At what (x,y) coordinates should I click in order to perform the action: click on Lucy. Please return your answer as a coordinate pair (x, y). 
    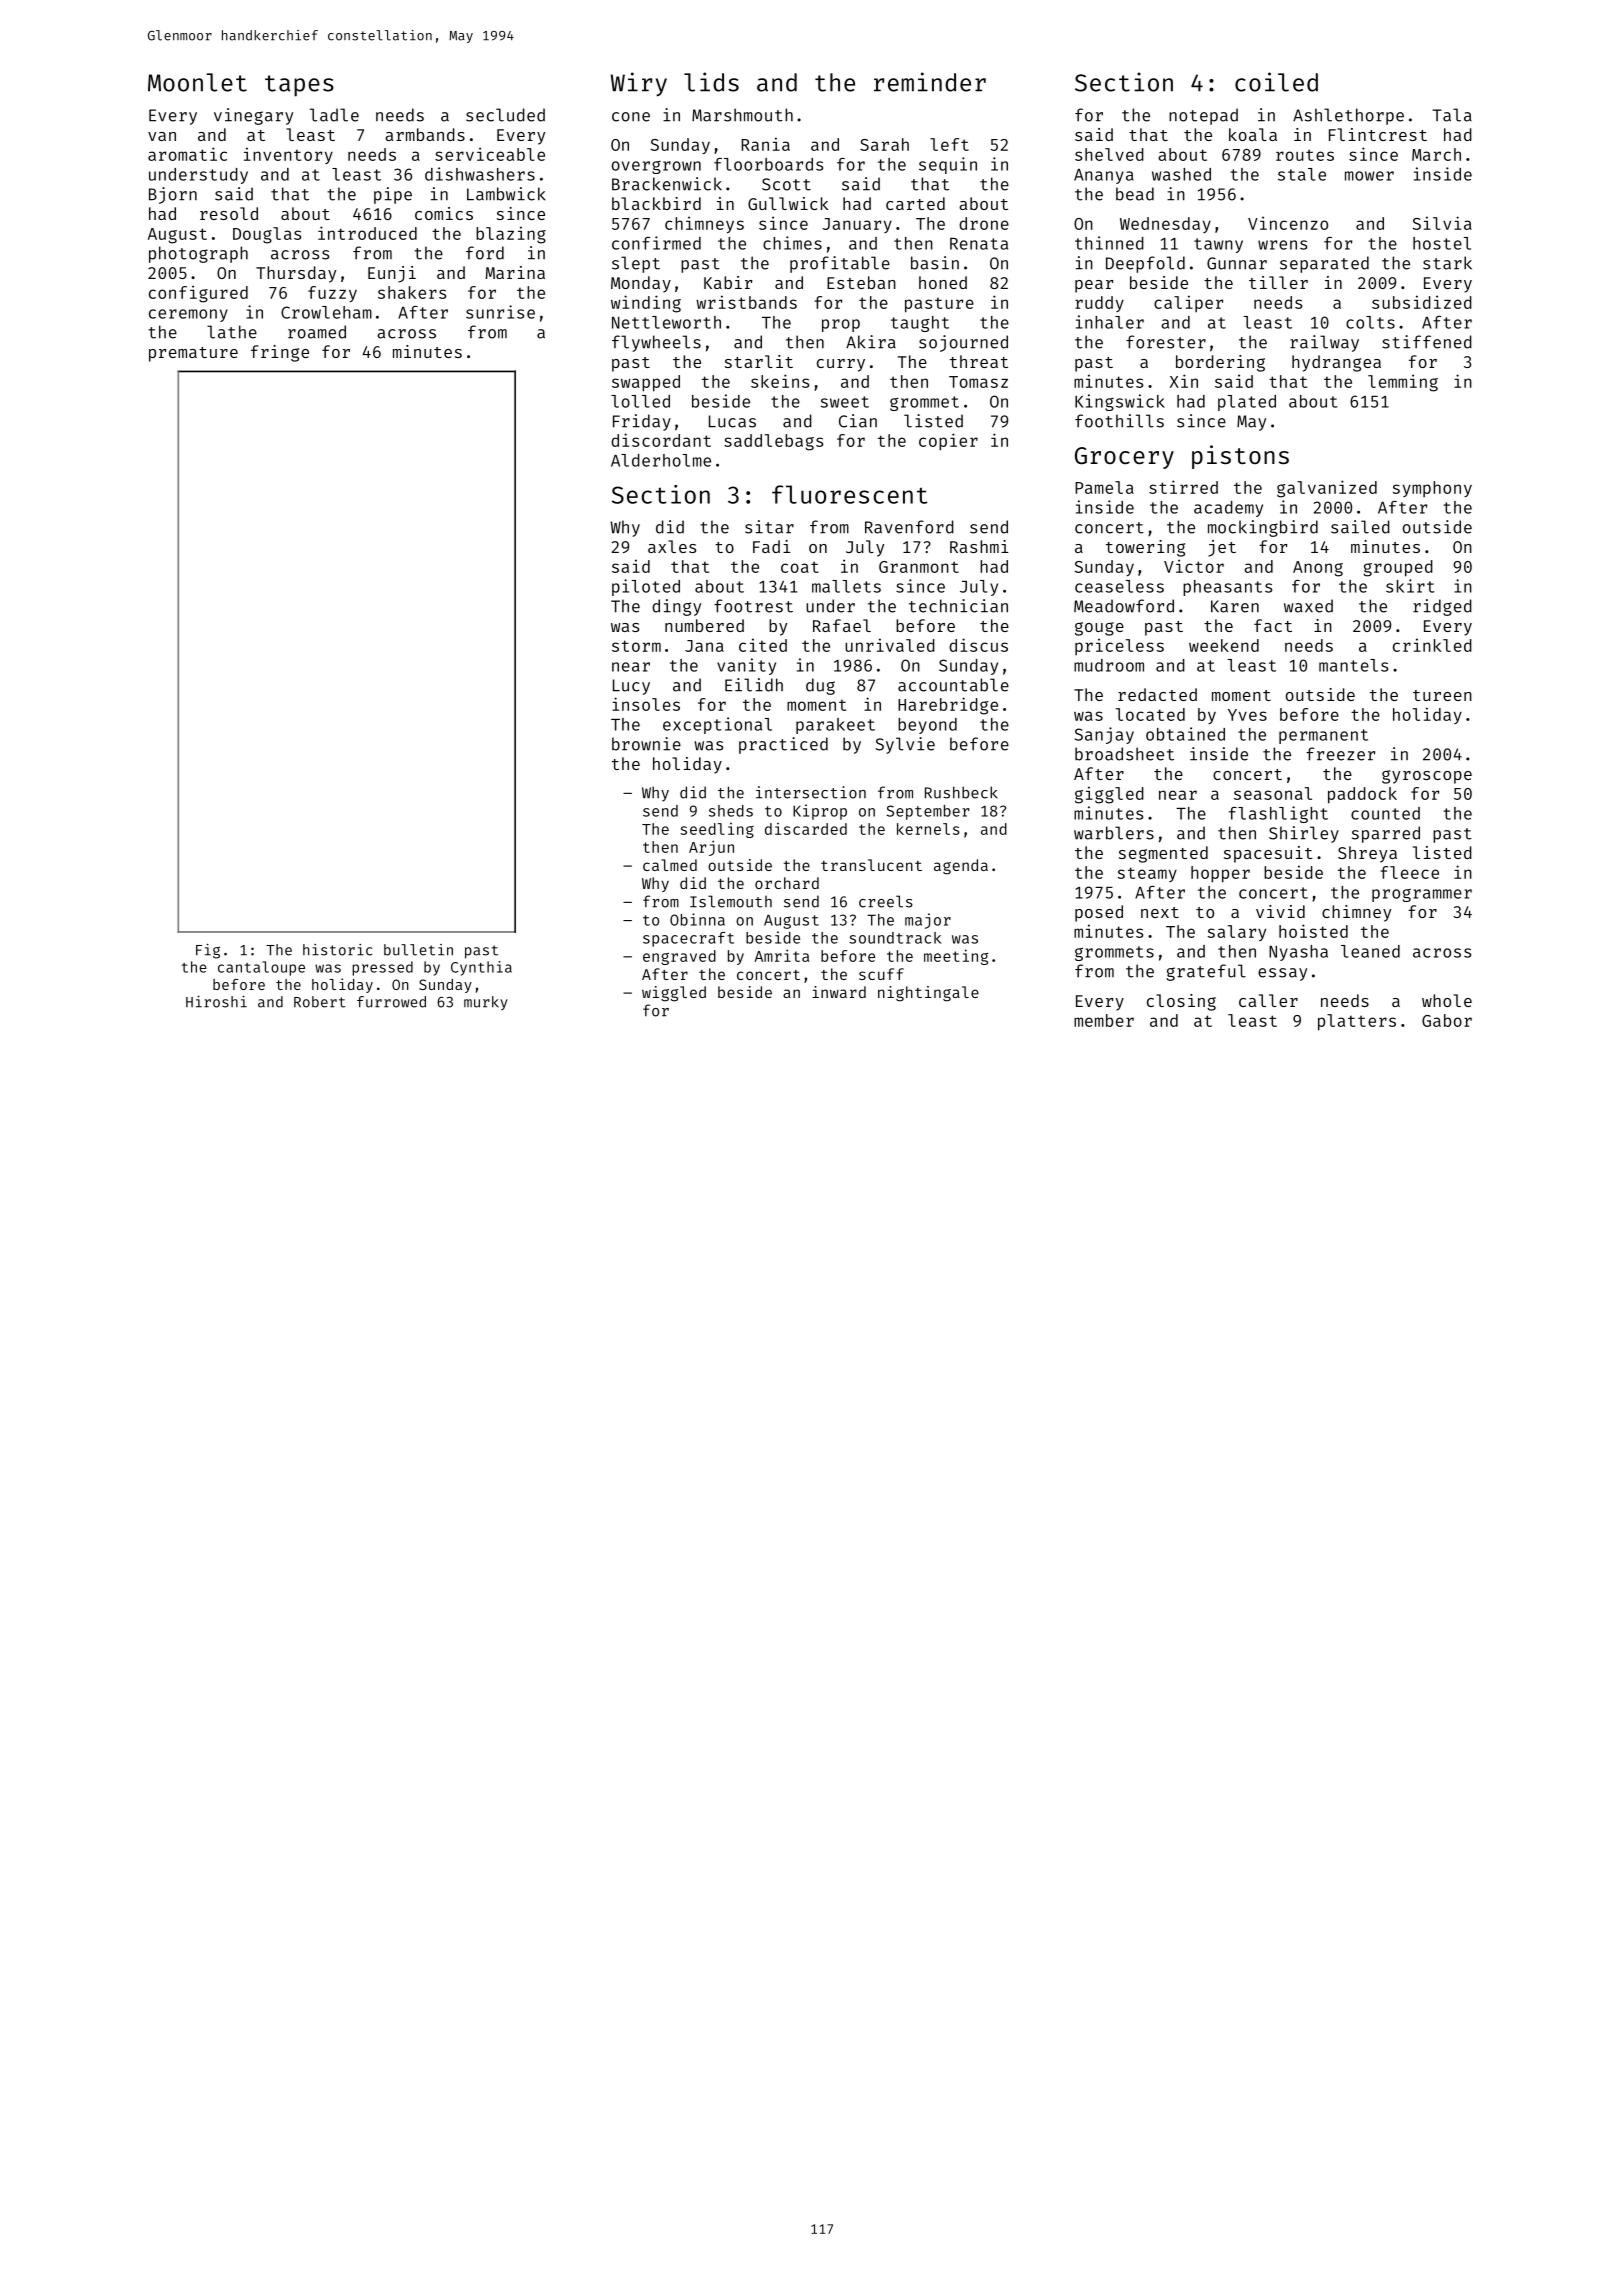
    Looking at the image, I should click on (631, 687).
